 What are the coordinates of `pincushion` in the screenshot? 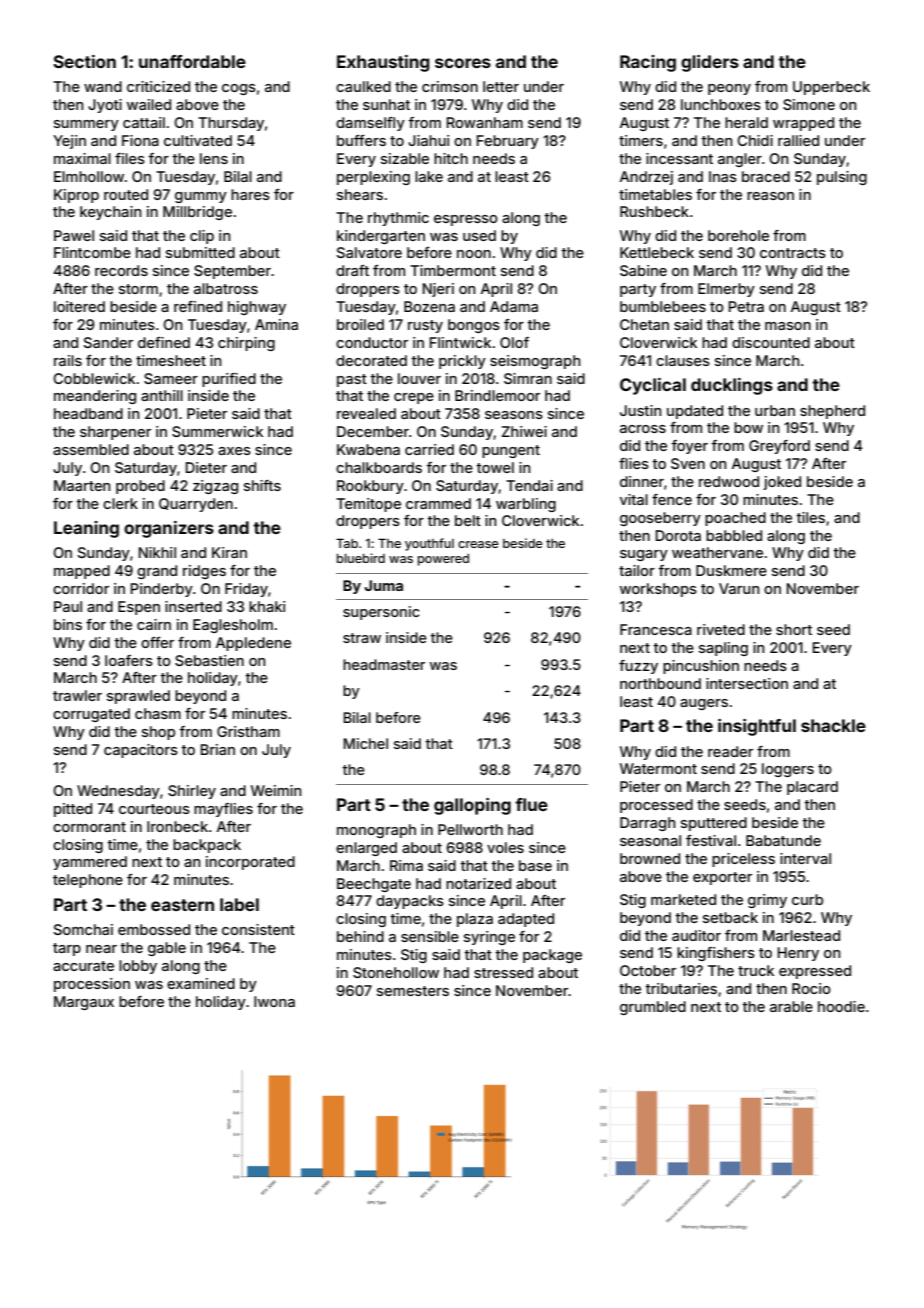 It's located at (701, 667).
